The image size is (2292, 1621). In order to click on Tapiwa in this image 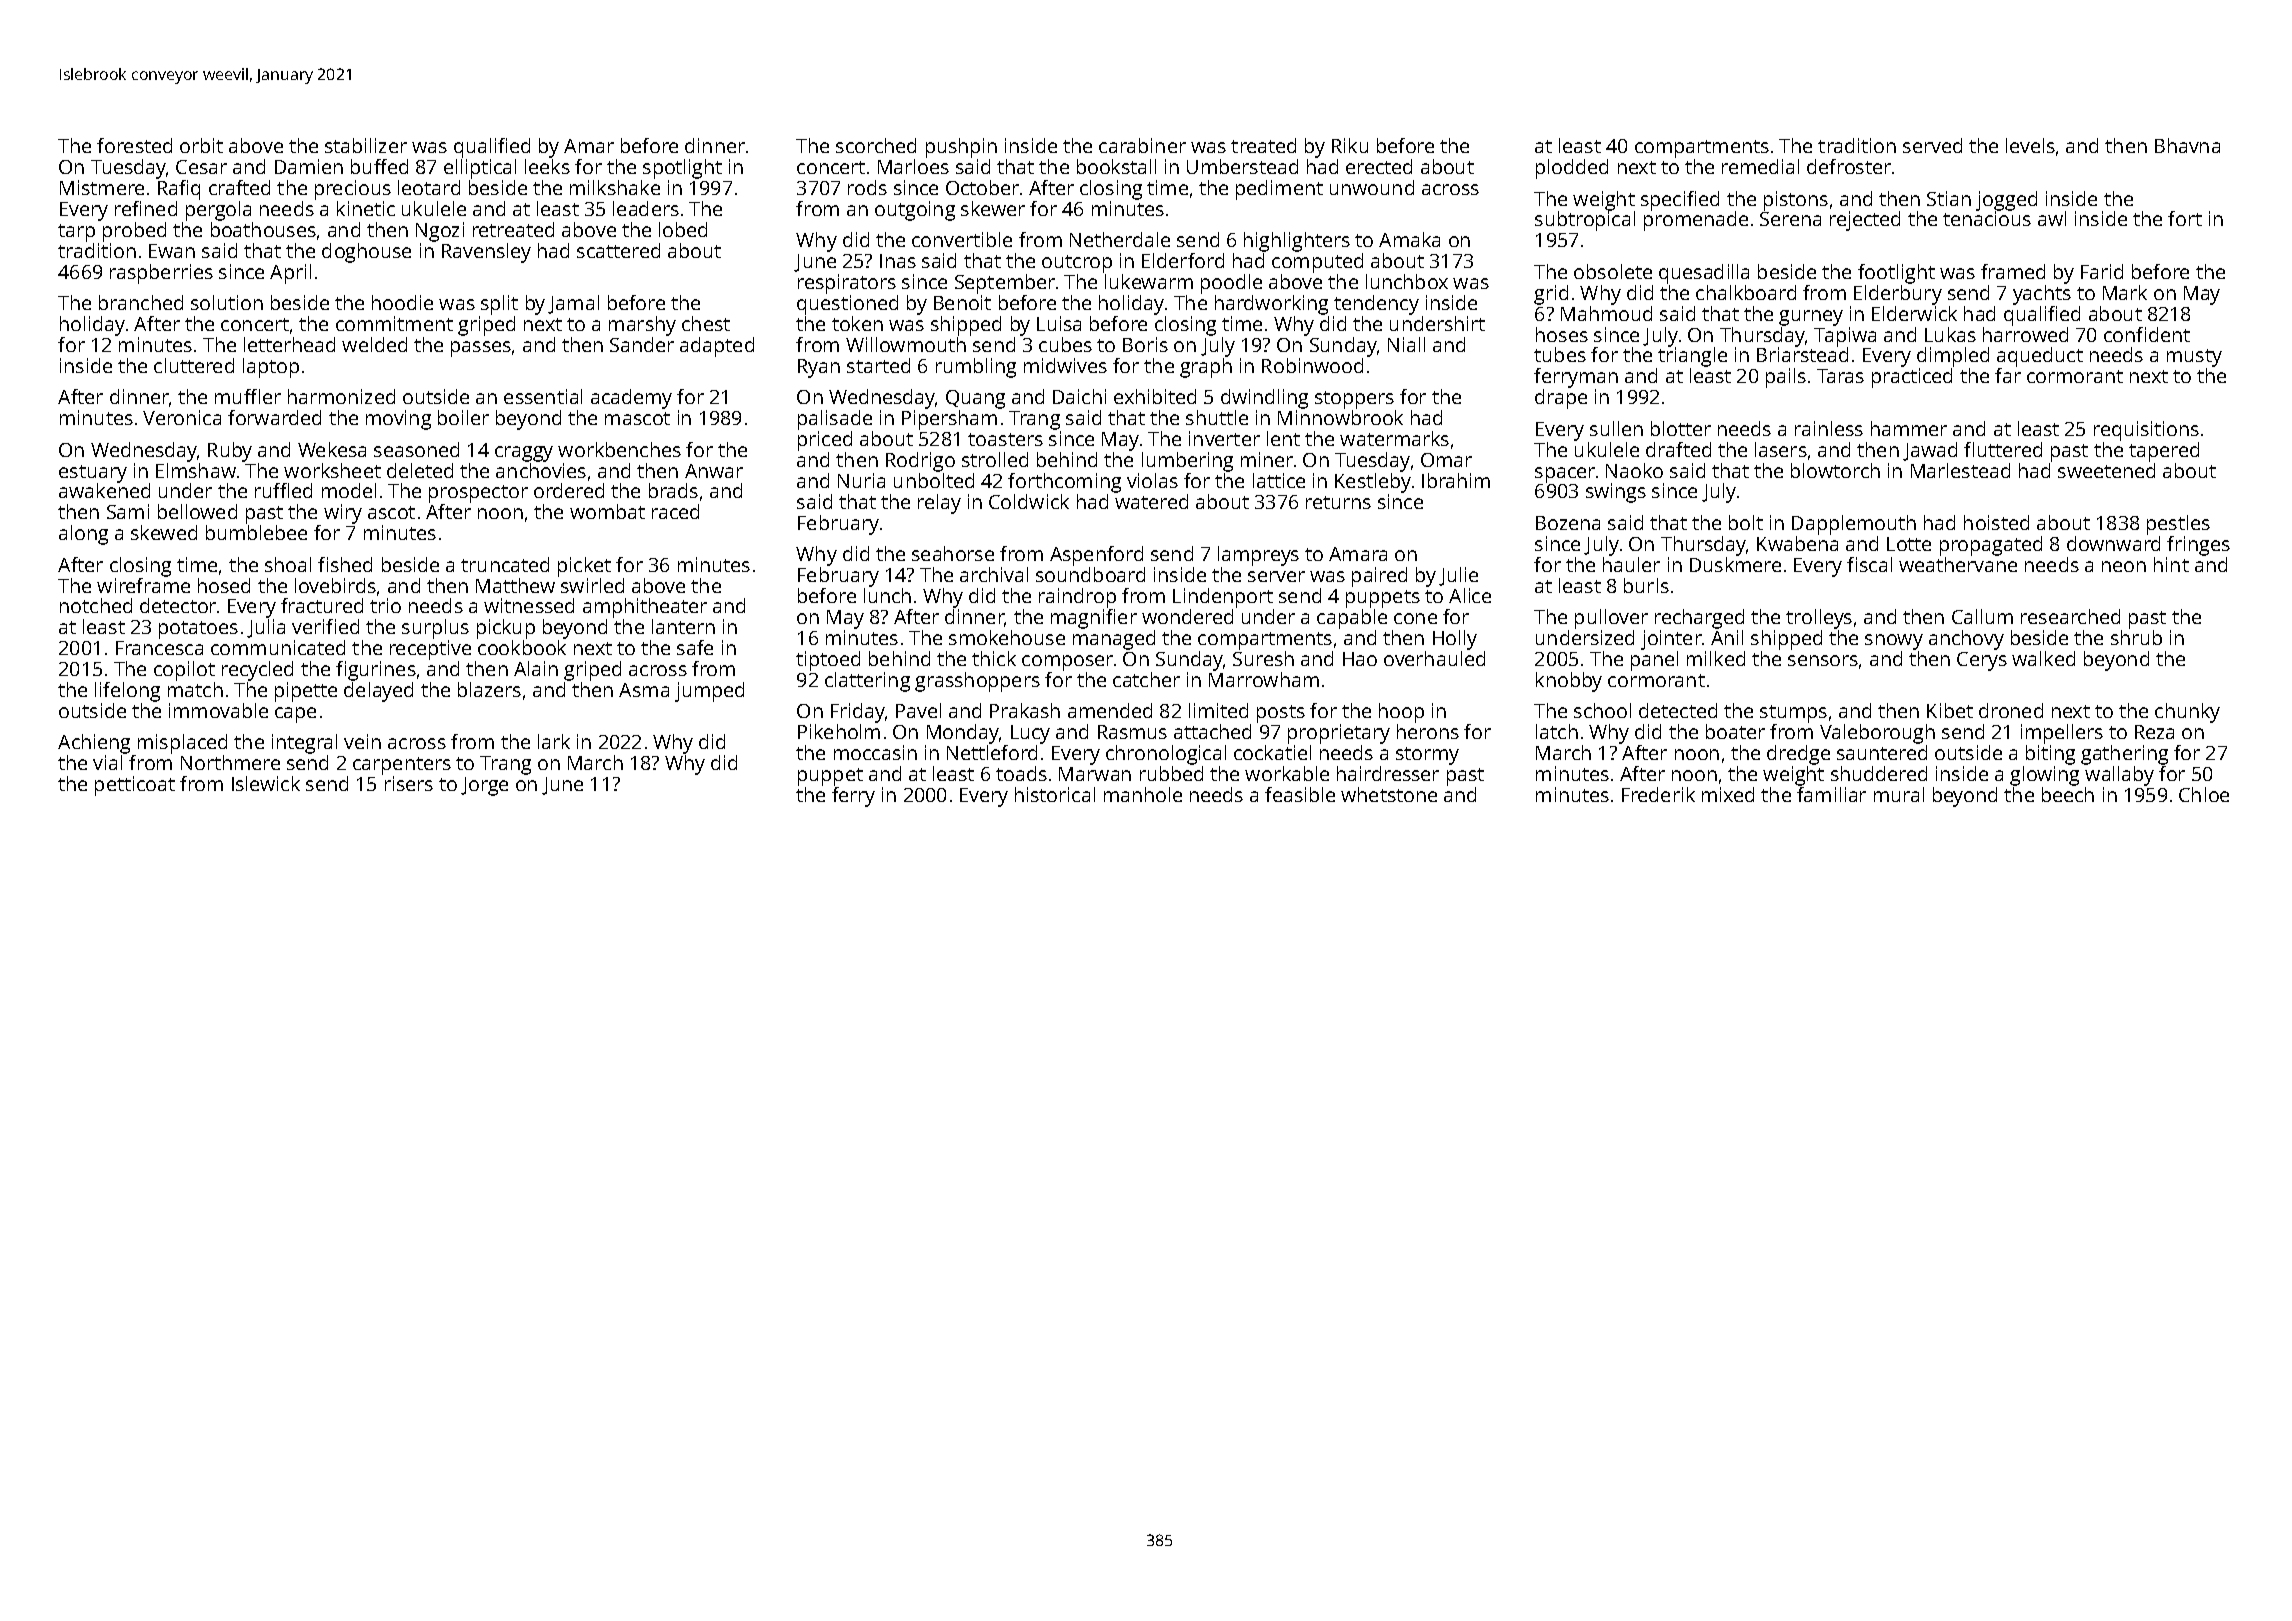, I will do `click(1845, 337)`.
